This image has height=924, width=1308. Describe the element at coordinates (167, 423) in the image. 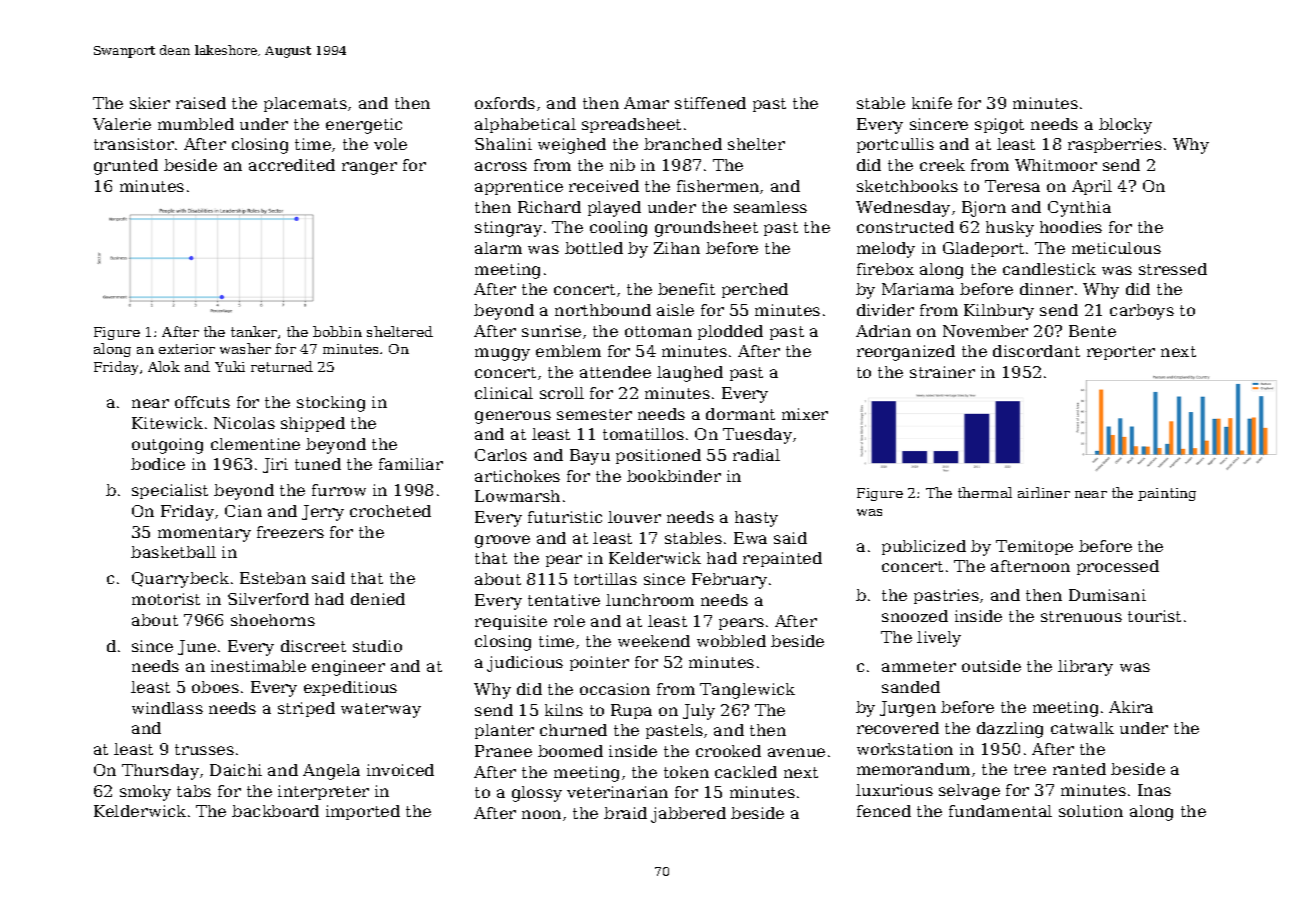

I see `Kitewick` at that location.
